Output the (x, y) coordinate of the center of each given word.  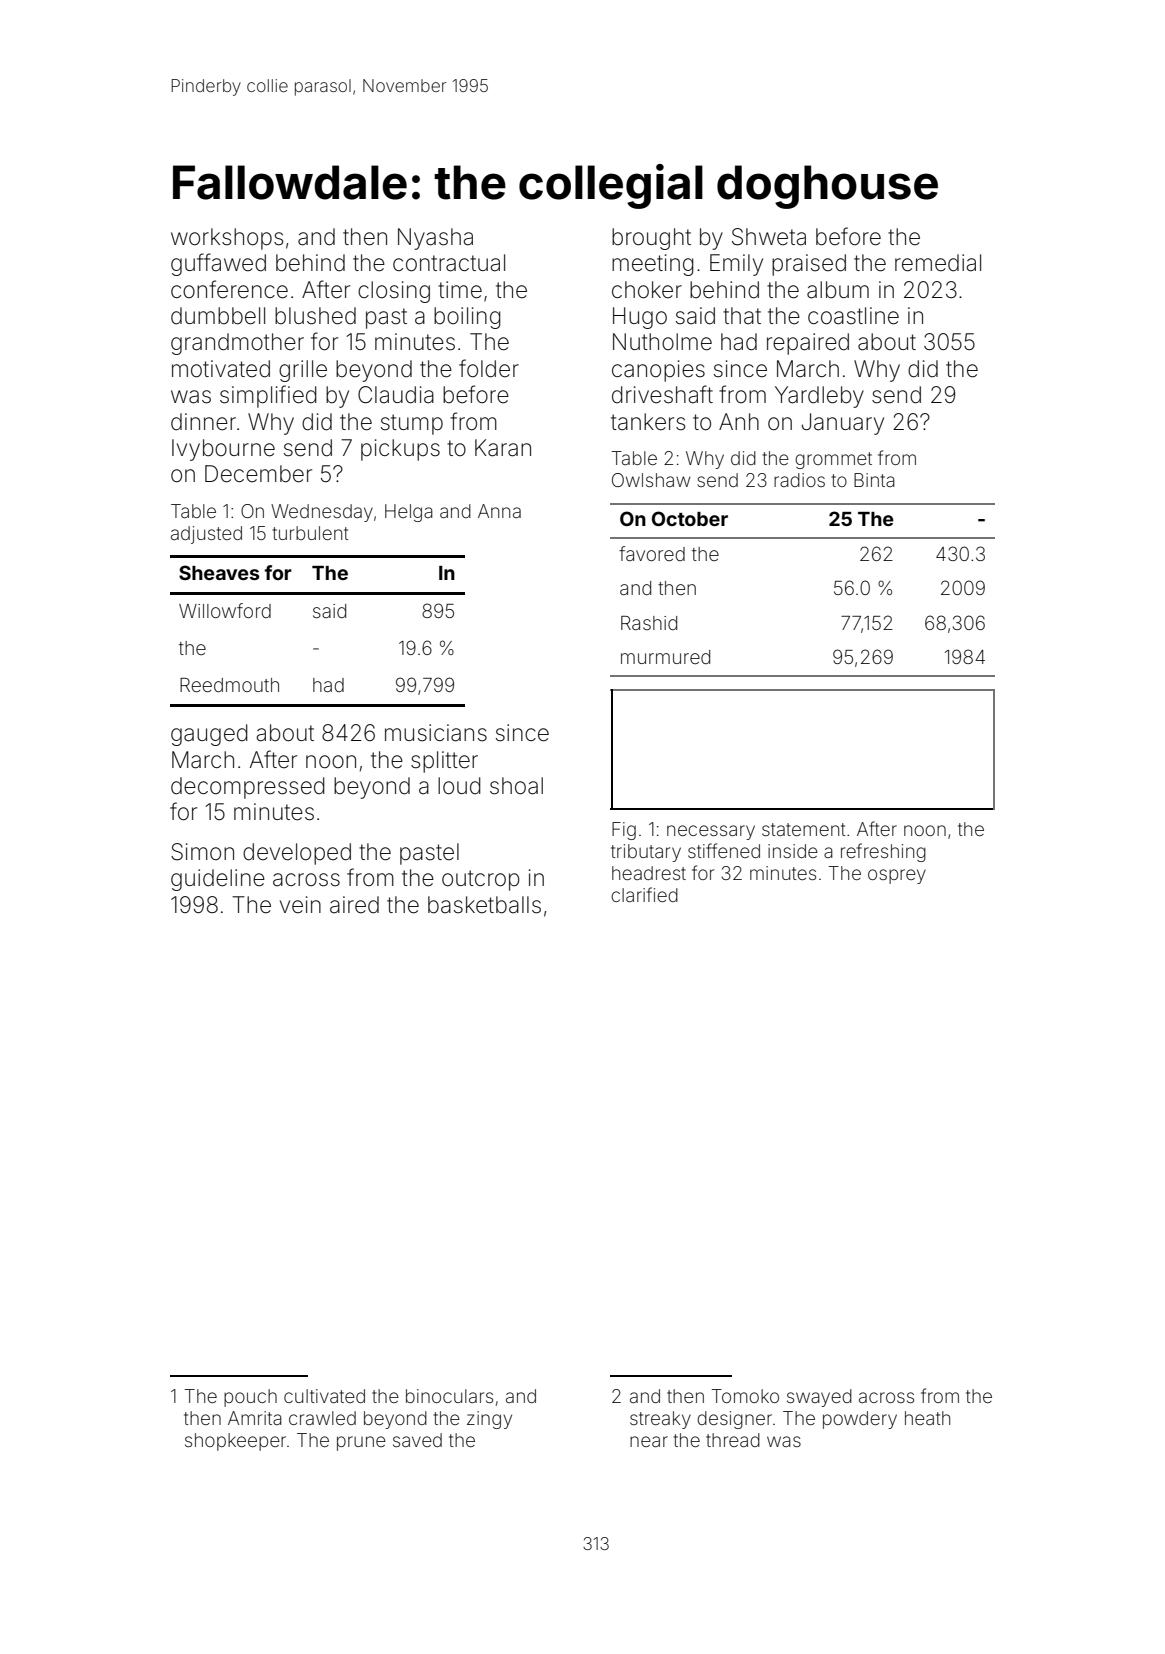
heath (927, 1418)
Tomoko (745, 1396)
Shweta (769, 237)
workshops (227, 239)
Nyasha (435, 239)
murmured (665, 657)
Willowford (225, 610)
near (649, 1441)
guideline (218, 880)
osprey (897, 876)
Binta (874, 480)
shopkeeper (235, 1442)
